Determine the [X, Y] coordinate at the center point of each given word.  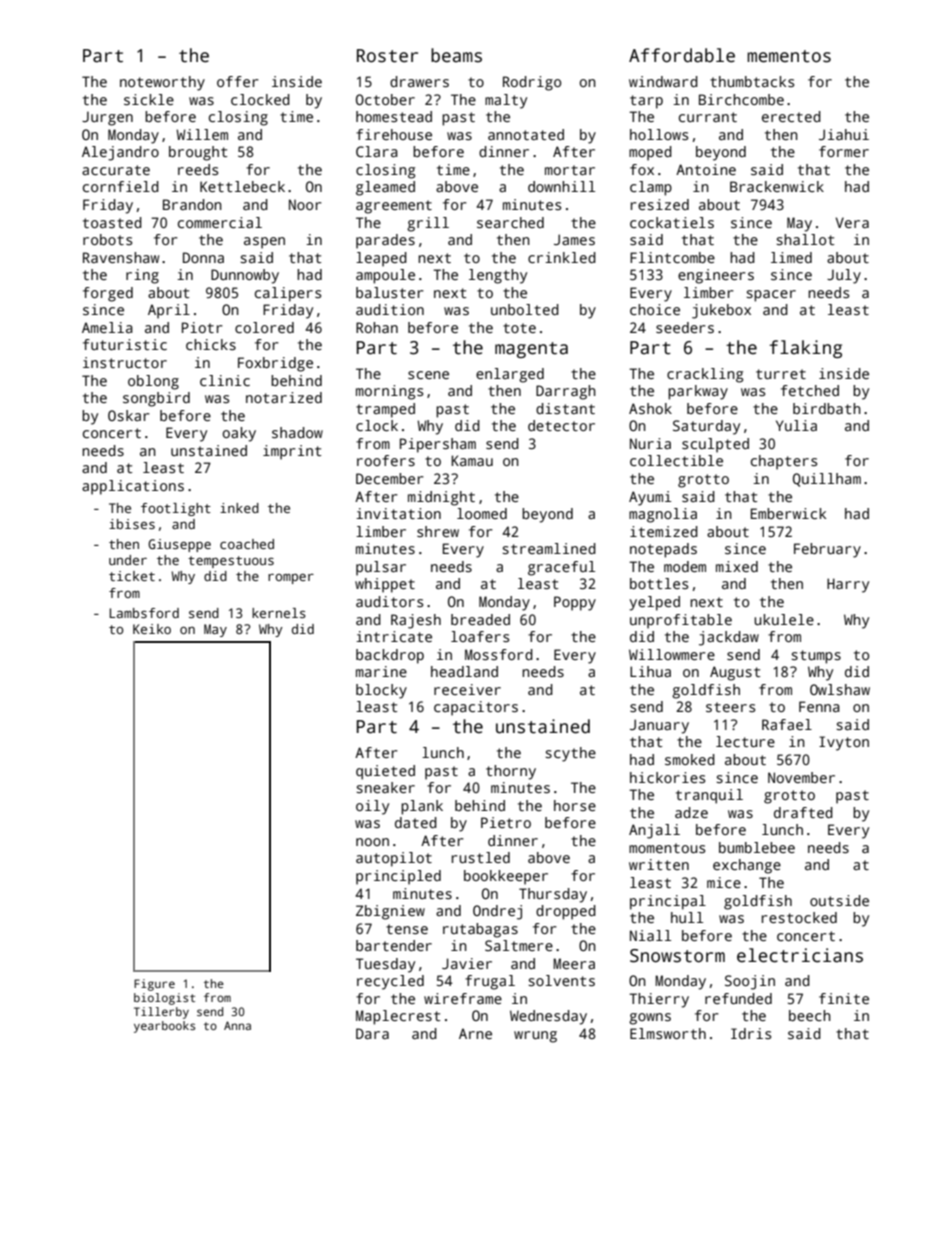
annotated [526, 134]
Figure [154, 985]
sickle [149, 99]
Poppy [575, 603]
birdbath [827, 408]
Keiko [152, 629]
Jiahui [844, 134]
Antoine [706, 169]
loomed [482, 513]
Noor [305, 204]
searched [510, 222]
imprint [292, 452]
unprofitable [681, 621]
